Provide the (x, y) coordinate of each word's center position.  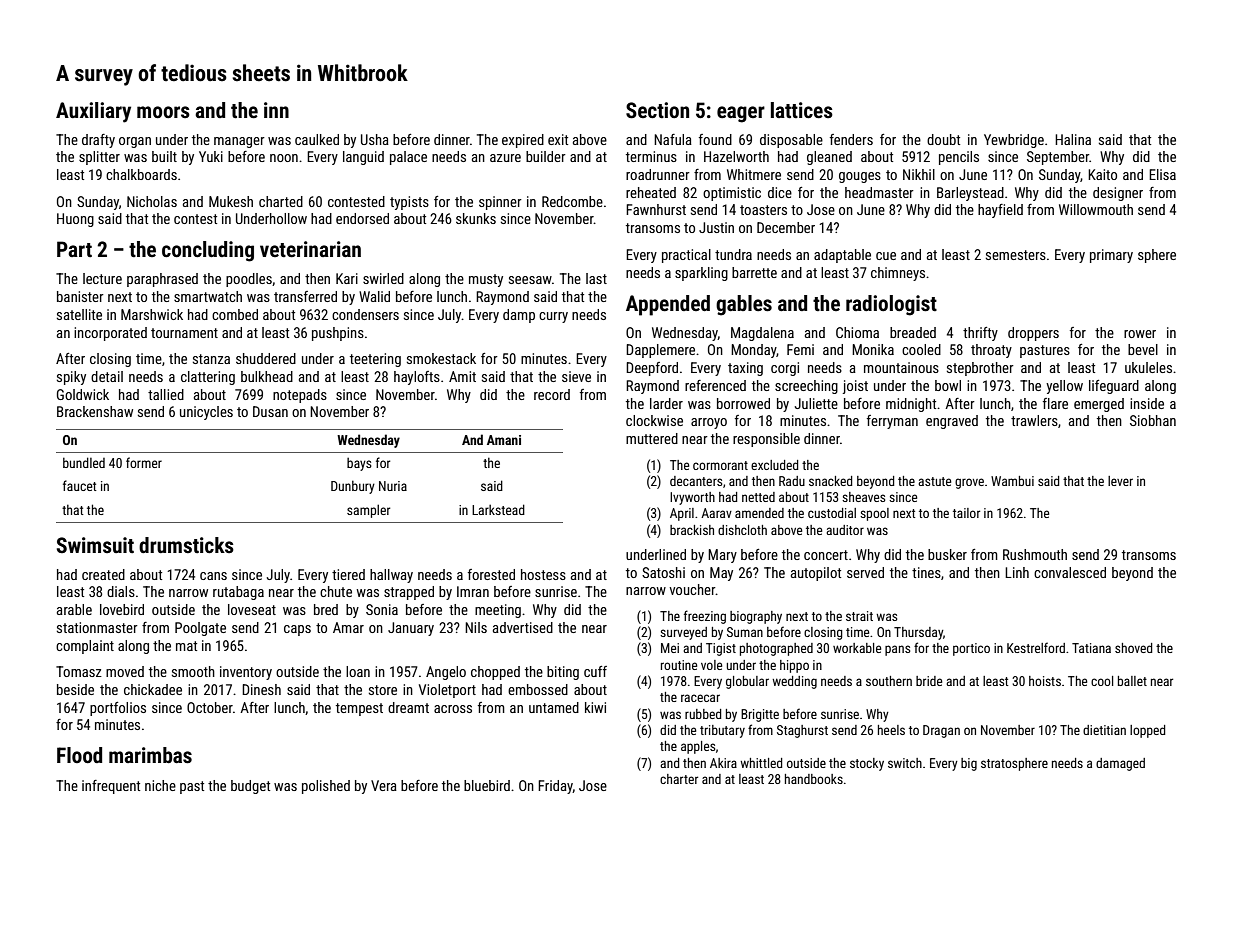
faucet (80, 485)
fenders (851, 139)
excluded (774, 465)
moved (125, 671)
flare (1055, 403)
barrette (754, 272)
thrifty (980, 334)
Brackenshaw (95, 411)
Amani (504, 440)
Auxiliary (93, 112)
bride (929, 681)
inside (1147, 403)
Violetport (447, 691)
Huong (75, 220)
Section (657, 110)
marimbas (150, 755)
